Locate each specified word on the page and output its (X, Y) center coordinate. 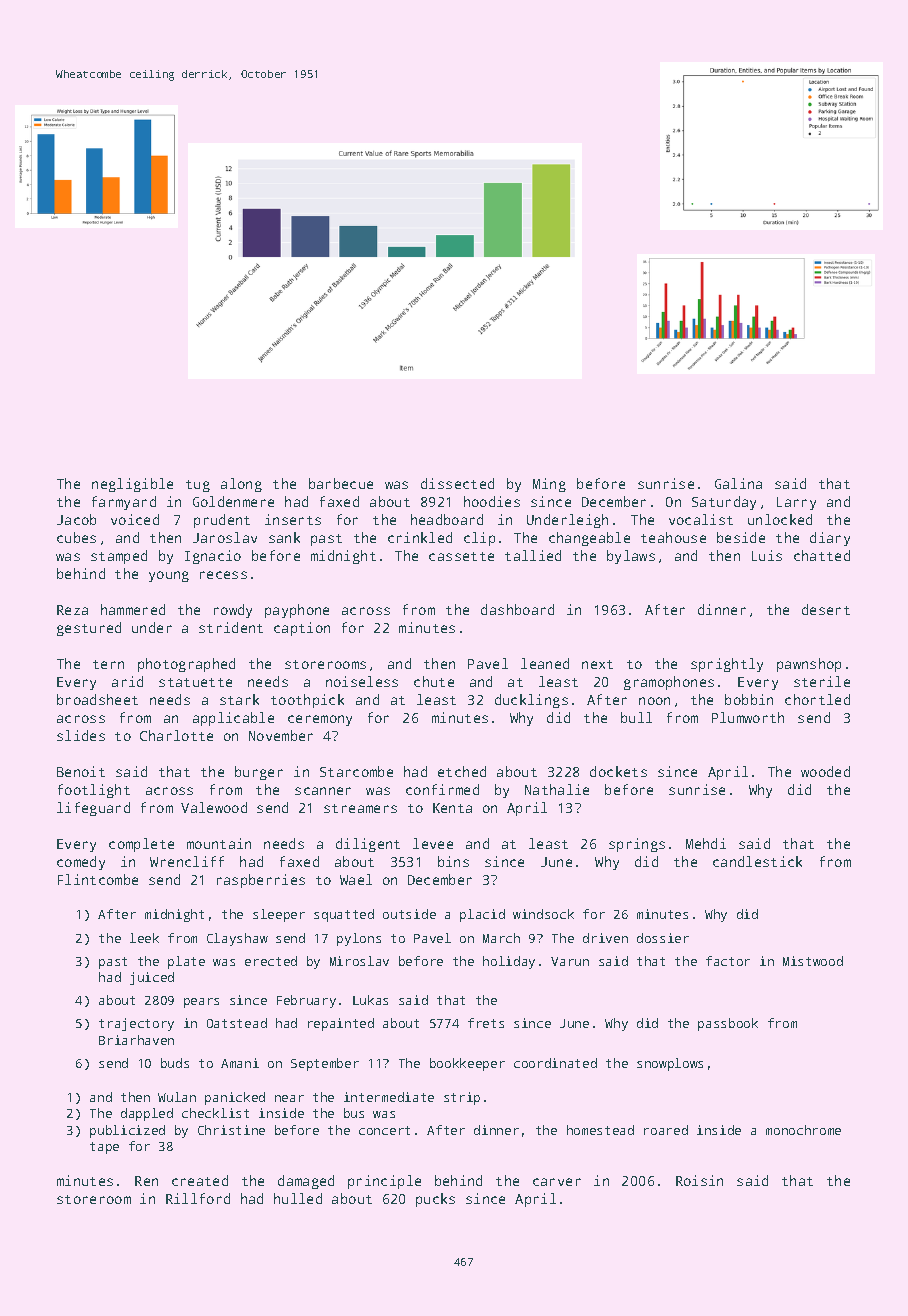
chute (434, 681)
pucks (435, 1200)
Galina (738, 483)
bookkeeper (467, 1064)
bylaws (631, 557)
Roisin (699, 1180)
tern (108, 664)
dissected (457, 483)
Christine (231, 1130)
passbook (728, 1024)
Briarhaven (136, 1040)
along (241, 485)
